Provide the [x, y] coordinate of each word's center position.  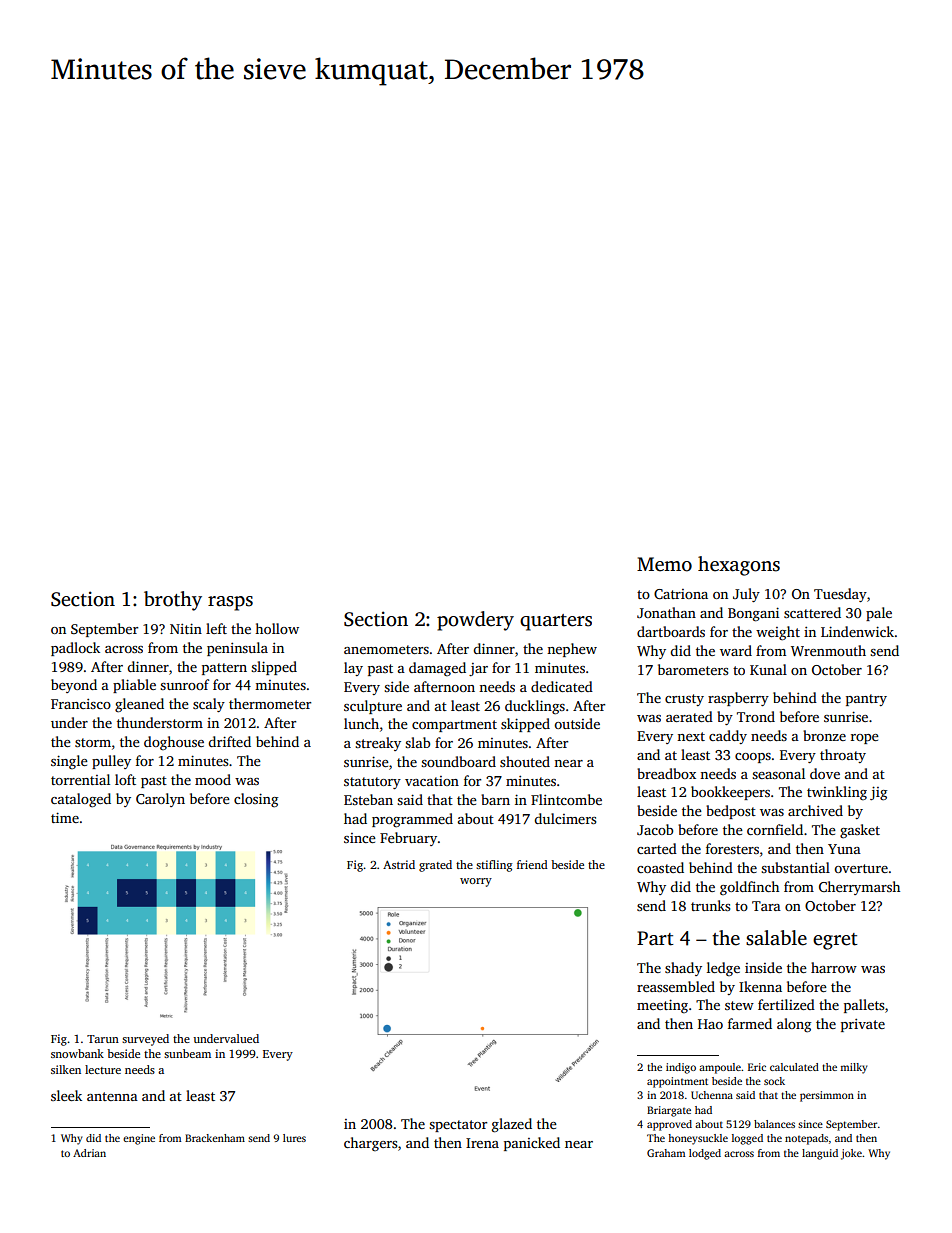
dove [825, 773]
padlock [75, 649]
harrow [834, 967]
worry [476, 882]
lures [294, 1138]
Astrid [399, 864]
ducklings [535, 707]
